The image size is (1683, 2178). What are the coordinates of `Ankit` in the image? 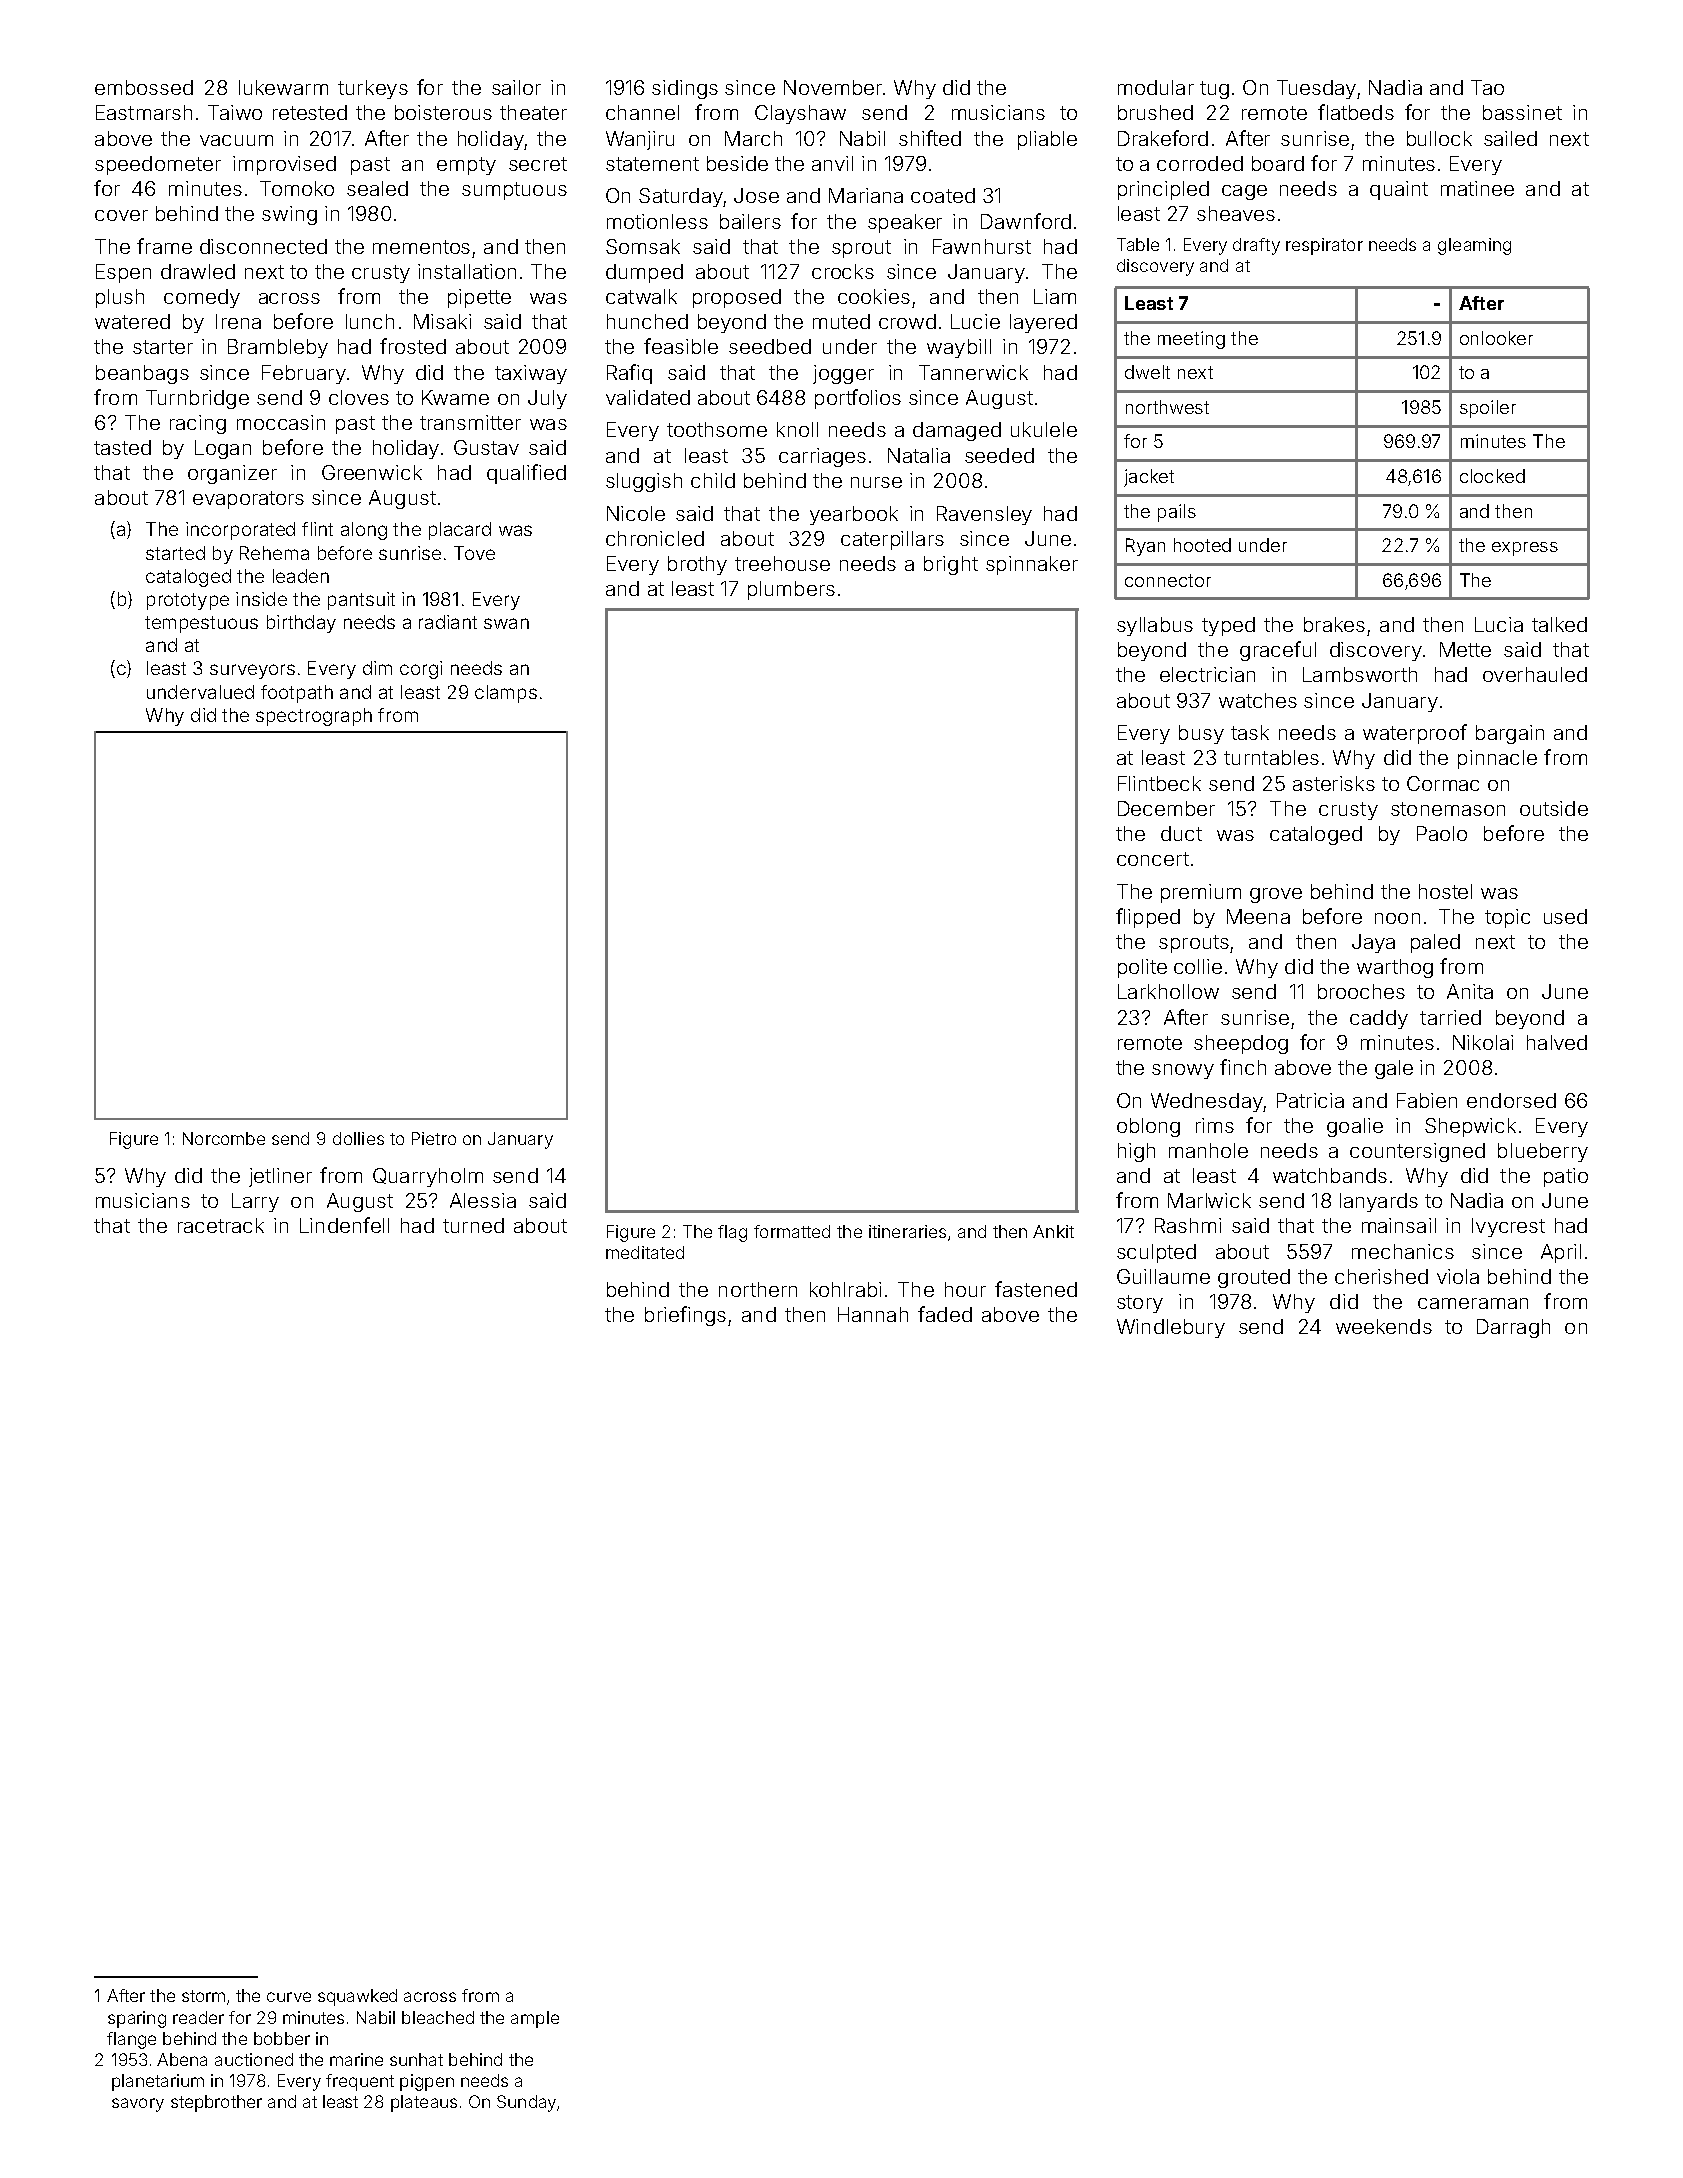 It's located at (1053, 1231).
